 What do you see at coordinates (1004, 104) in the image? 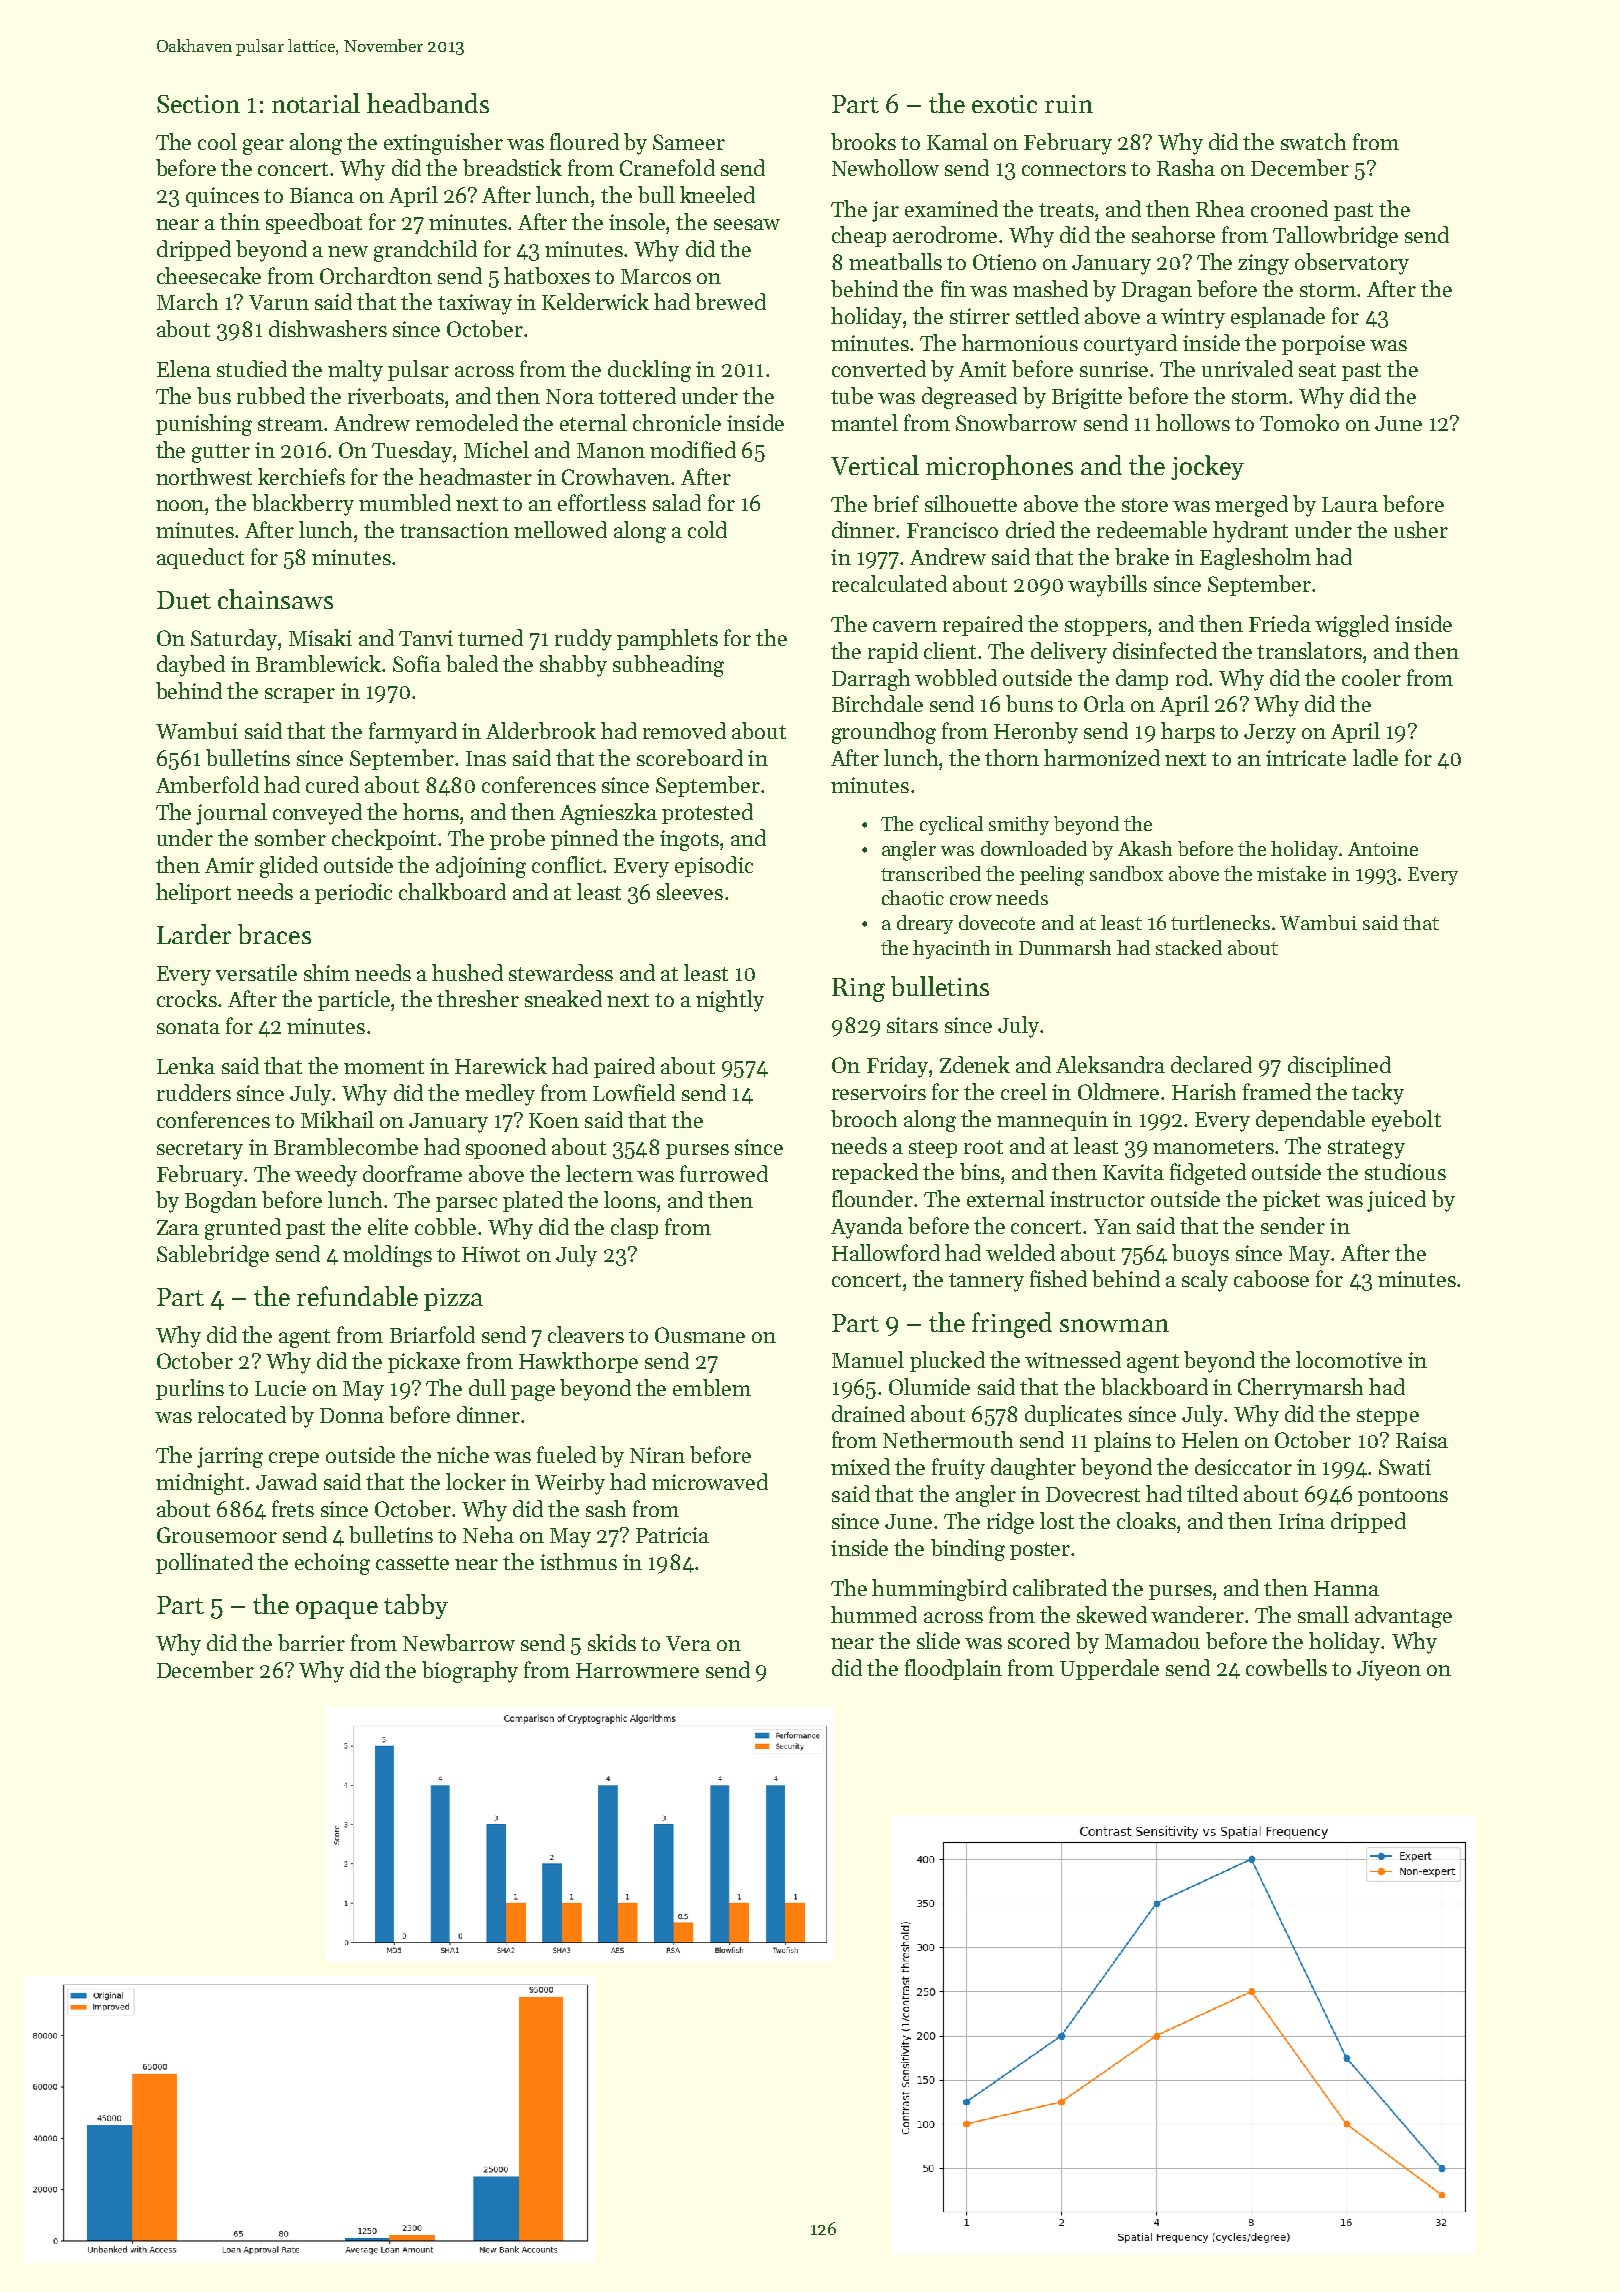
I see `exotic` at bounding box center [1004, 104].
